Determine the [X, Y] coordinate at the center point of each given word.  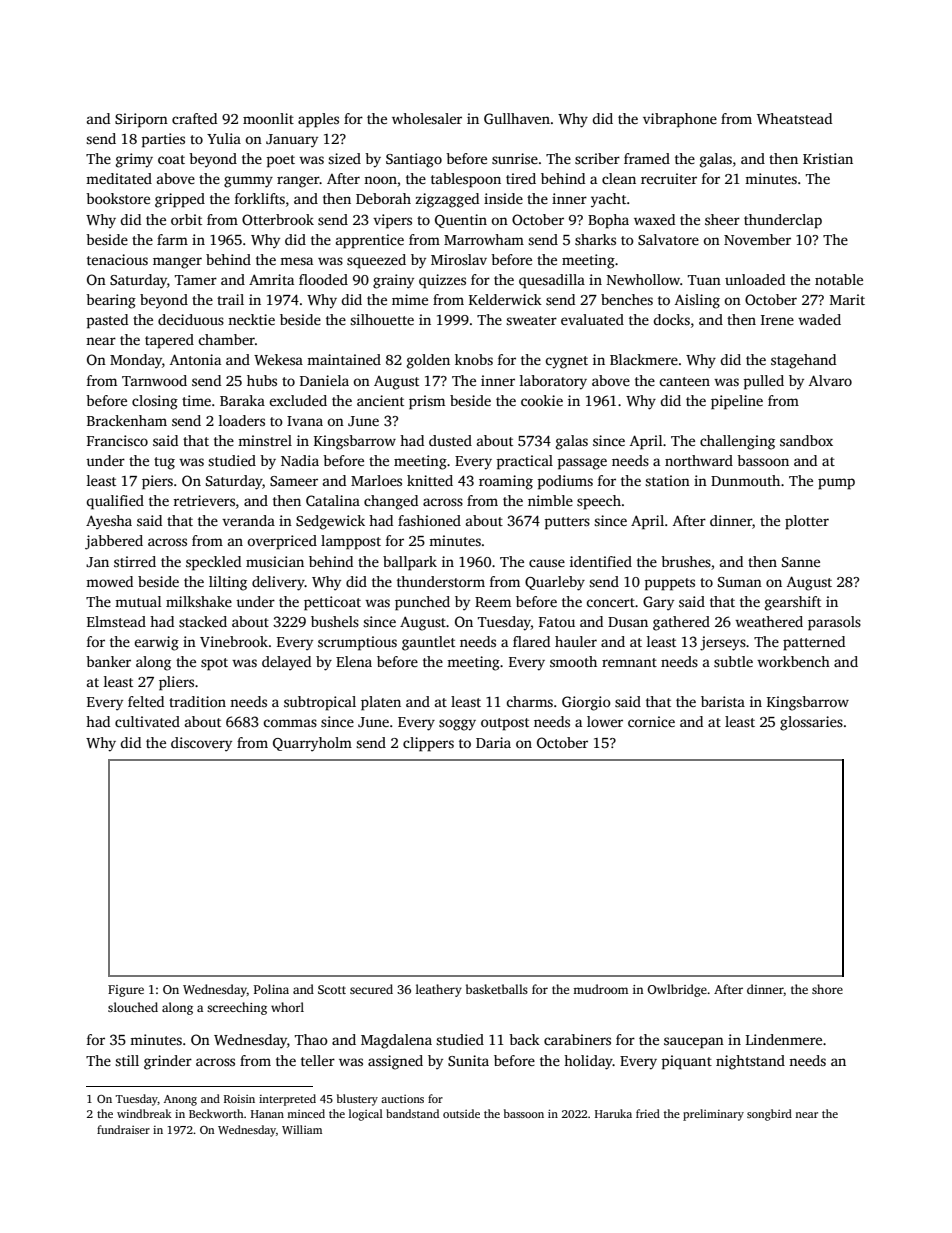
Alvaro [830, 380]
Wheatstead [794, 118]
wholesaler [427, 118]
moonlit [268, 118]
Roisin [239, 1099]
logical [366, 1115]
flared [531, 641]
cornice [651, 721]
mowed [109, 581]
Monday [136, 361]
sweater [531, 320]
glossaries [811, 723]
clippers [428, 744]
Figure [126, 991]
